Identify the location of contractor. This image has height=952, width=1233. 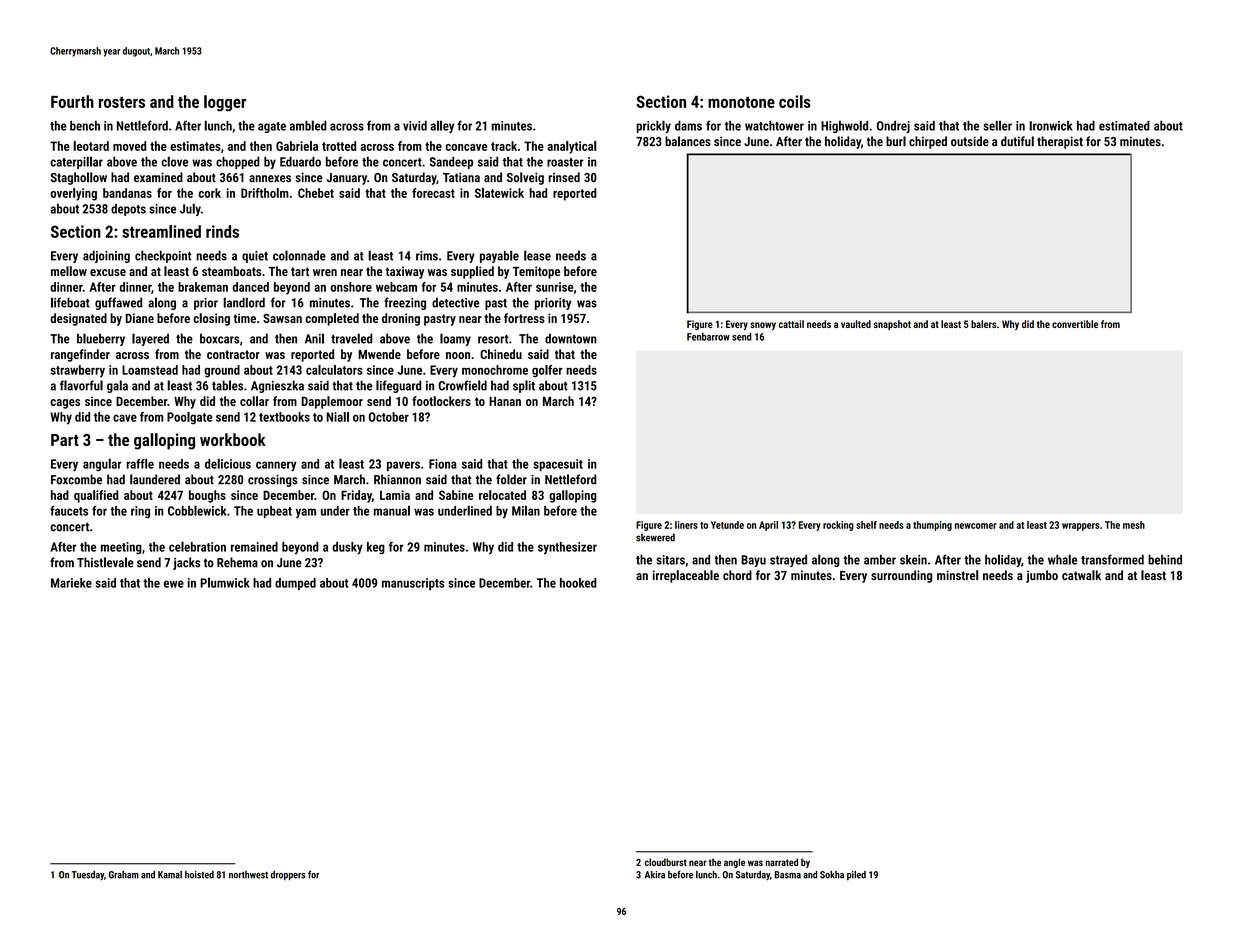
(233, 354).
